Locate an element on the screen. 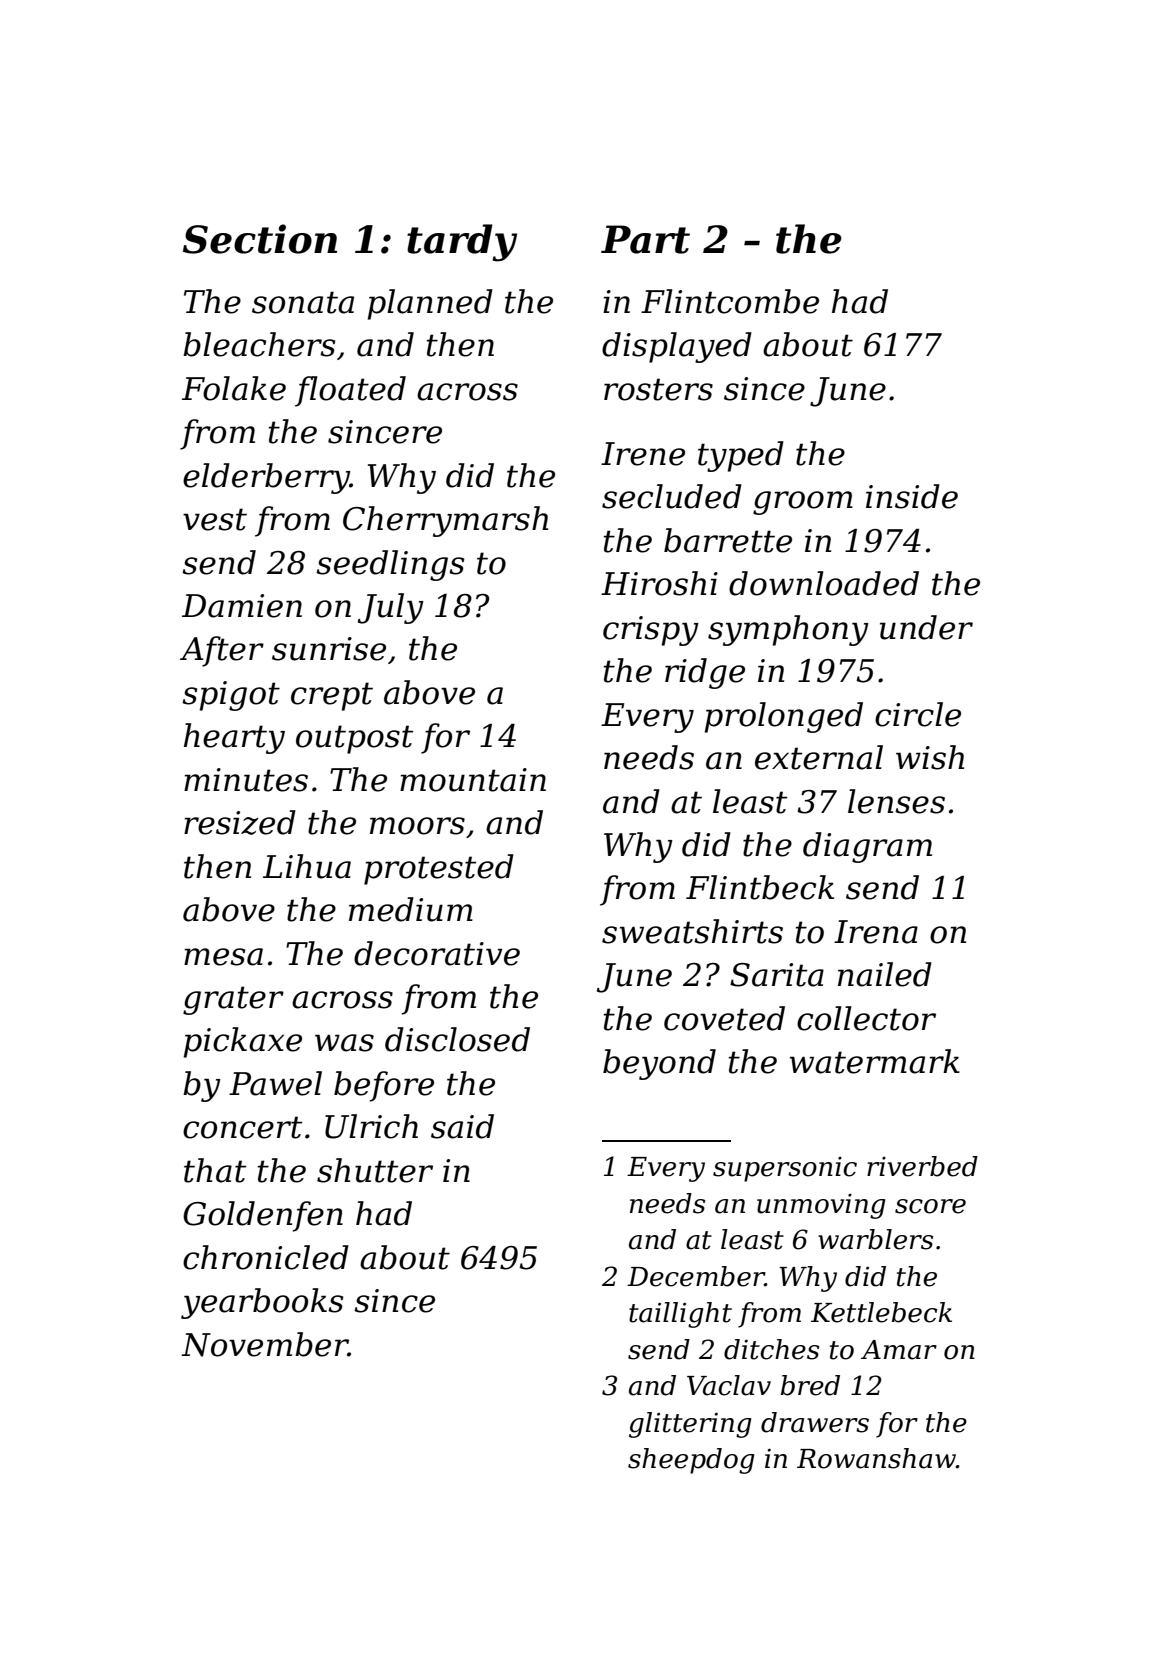 The height and width of the screenshot is (1654, 1165). Rowanshaw is located at coordinates (876, 1458).
